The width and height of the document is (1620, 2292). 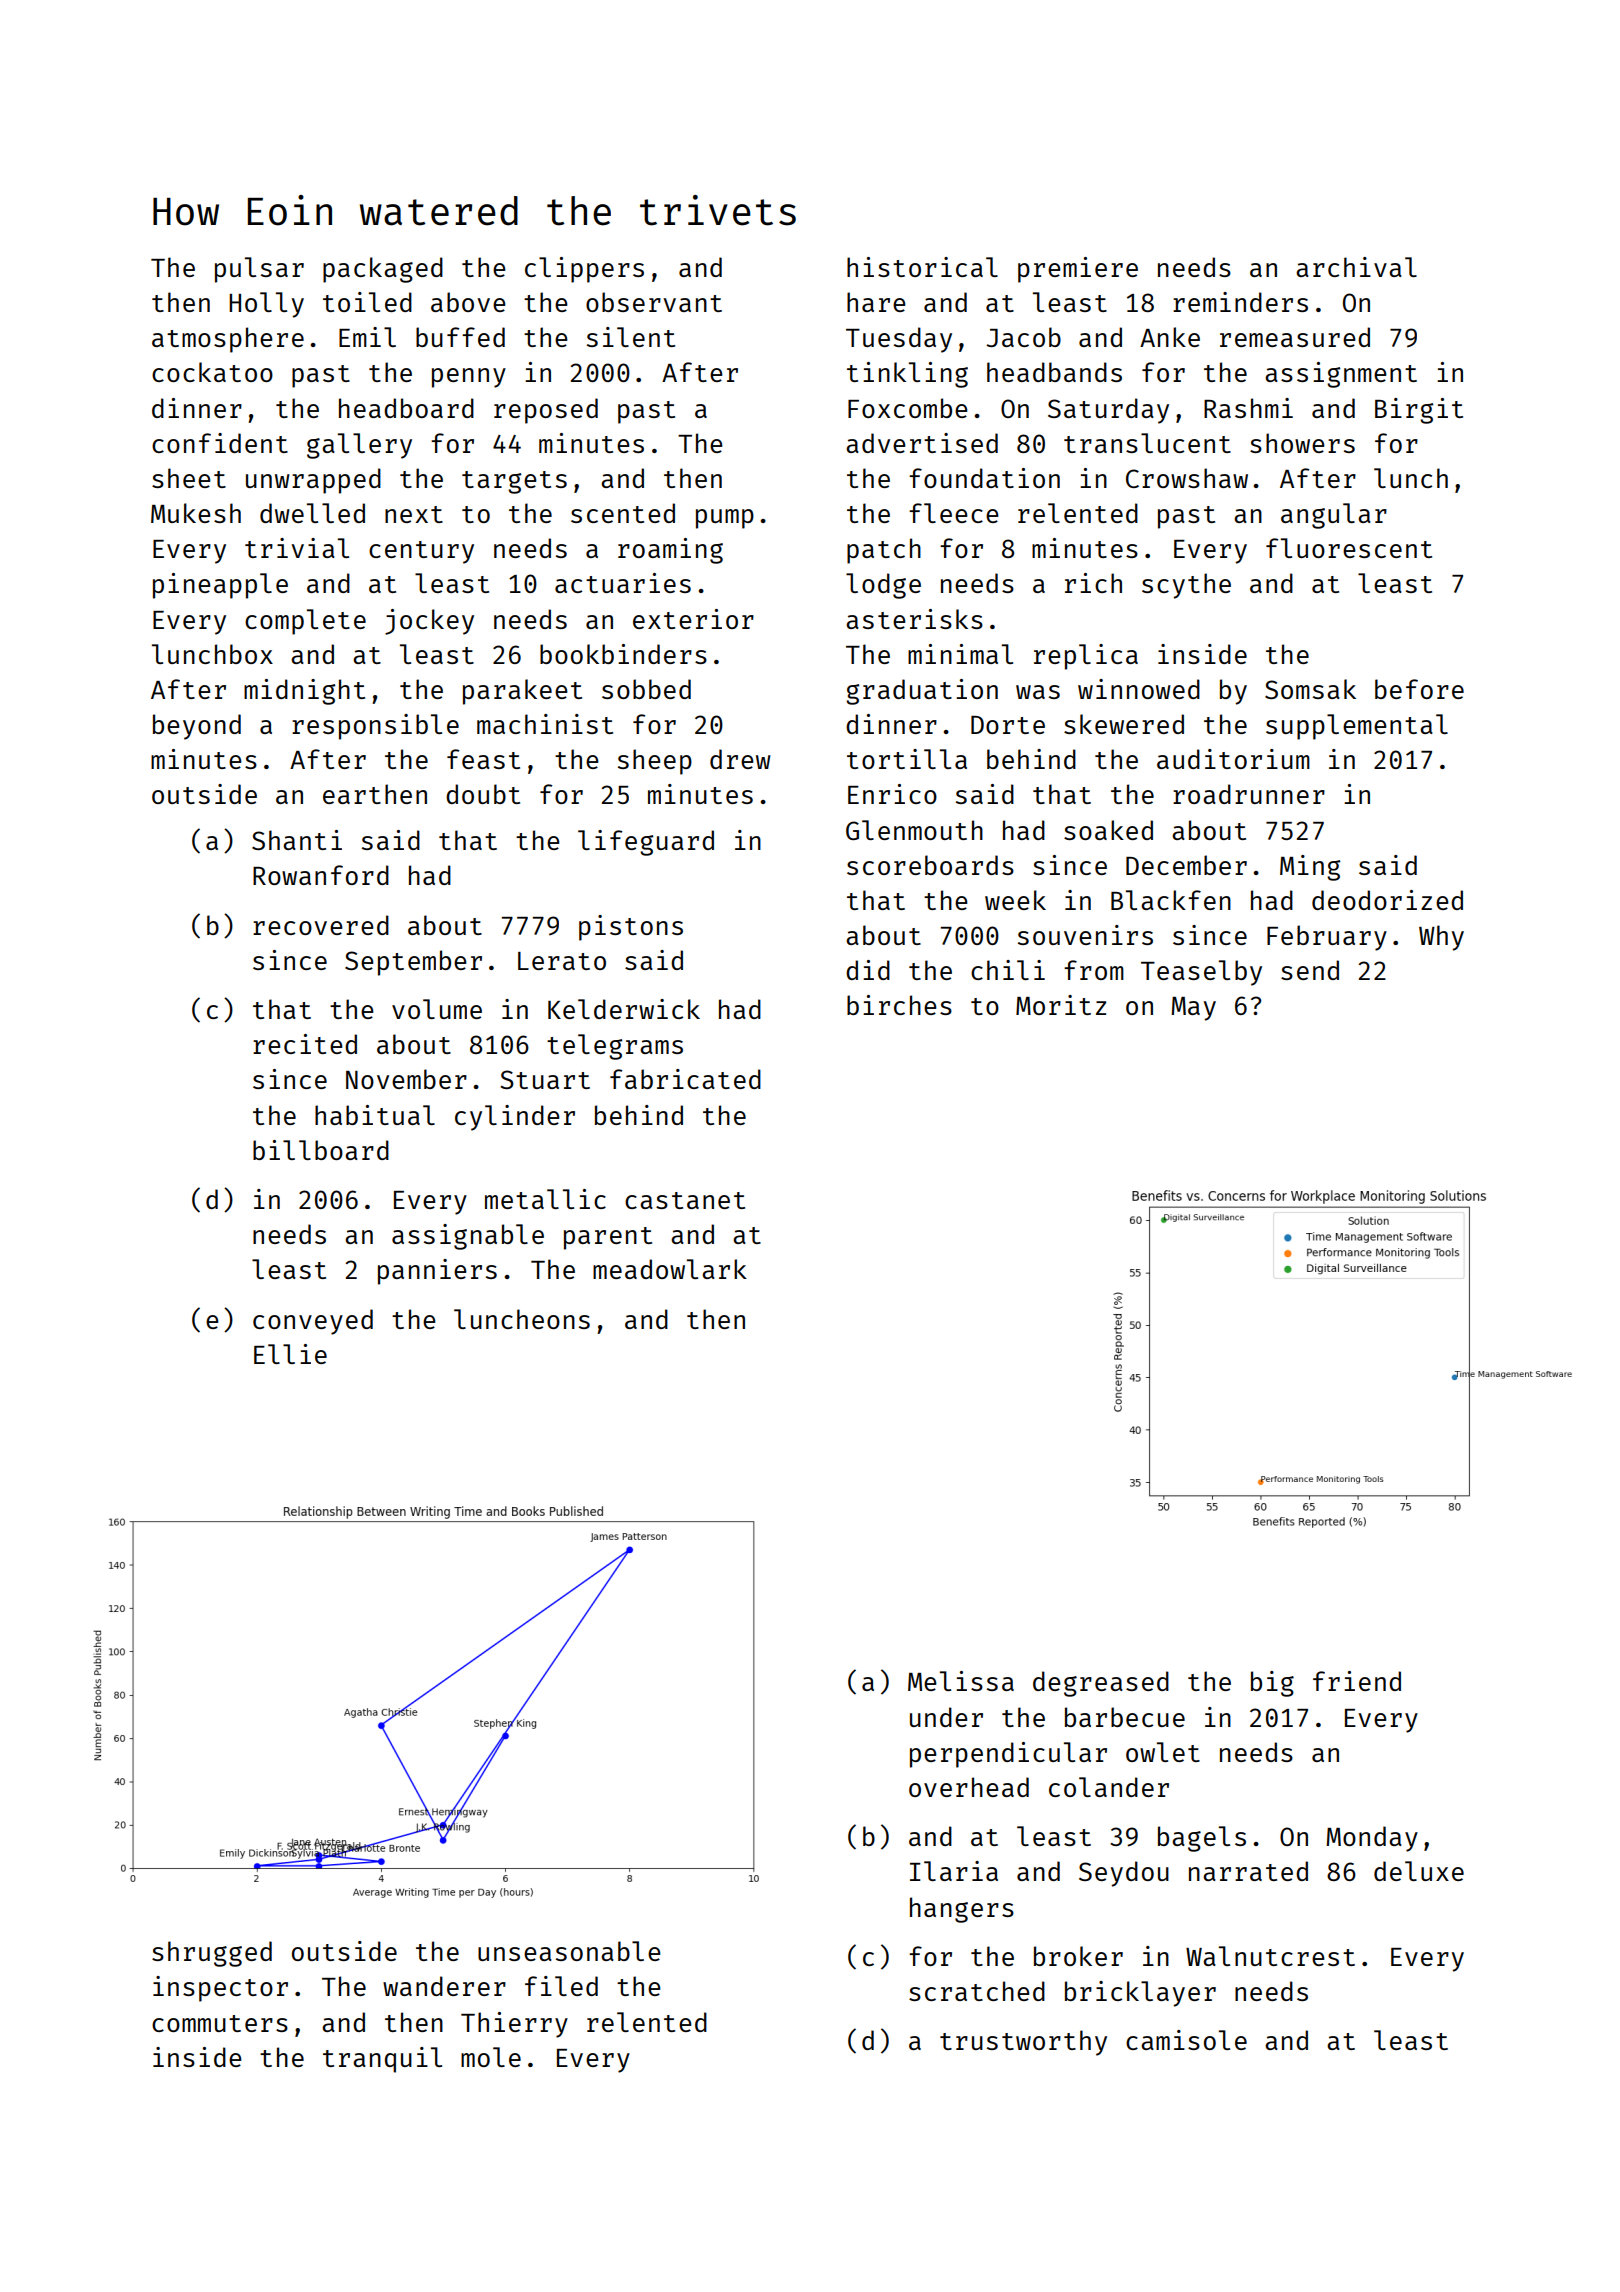 What do you see at coordinates (382, 2060) in the document?
I see `tranquil` at bounding box center [382, 2060].
